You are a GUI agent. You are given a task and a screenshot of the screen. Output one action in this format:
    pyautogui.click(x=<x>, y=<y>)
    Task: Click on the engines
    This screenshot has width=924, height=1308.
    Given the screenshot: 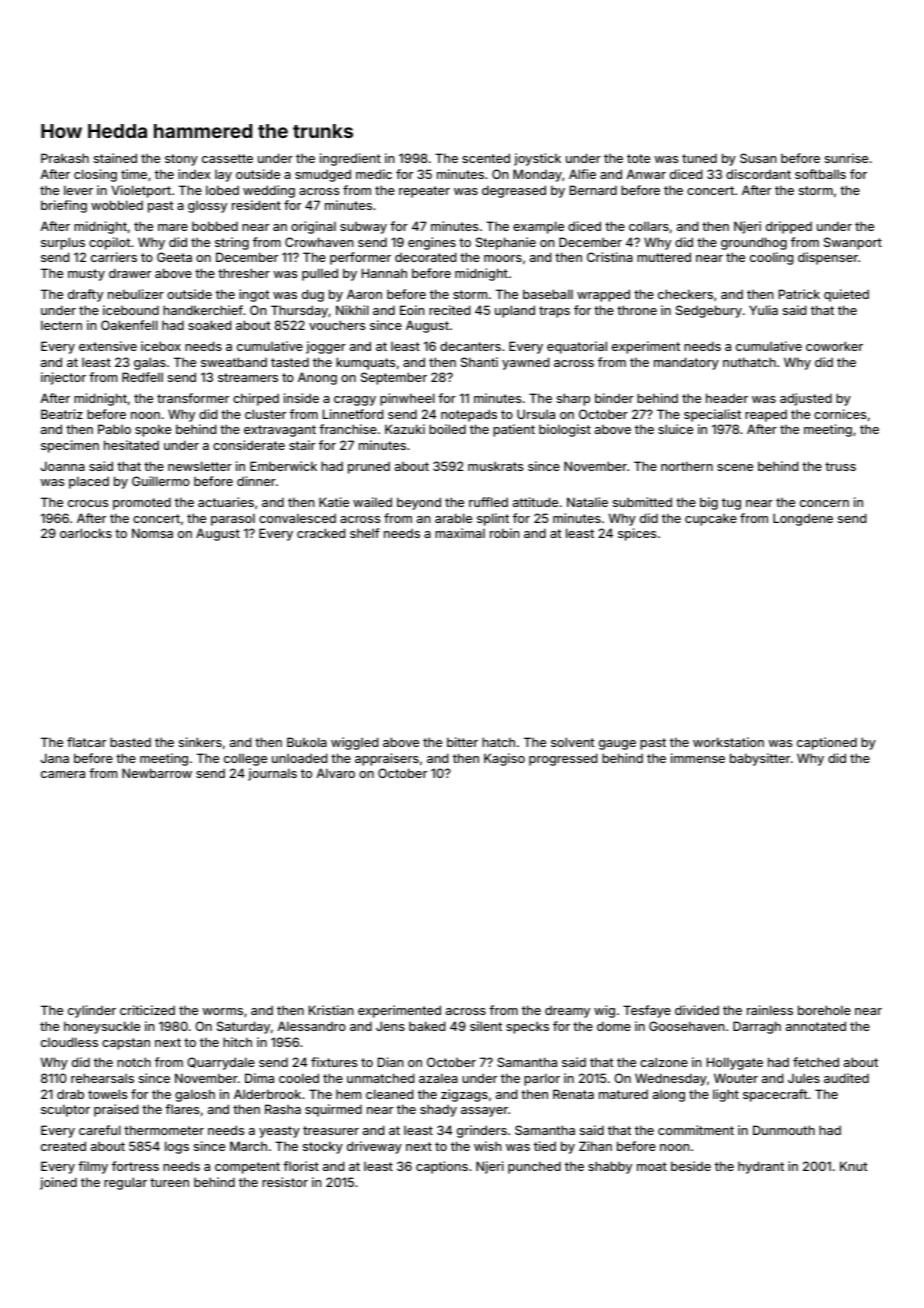 What is the action you would take?
    pyautogui.click(x=432, y=243)
